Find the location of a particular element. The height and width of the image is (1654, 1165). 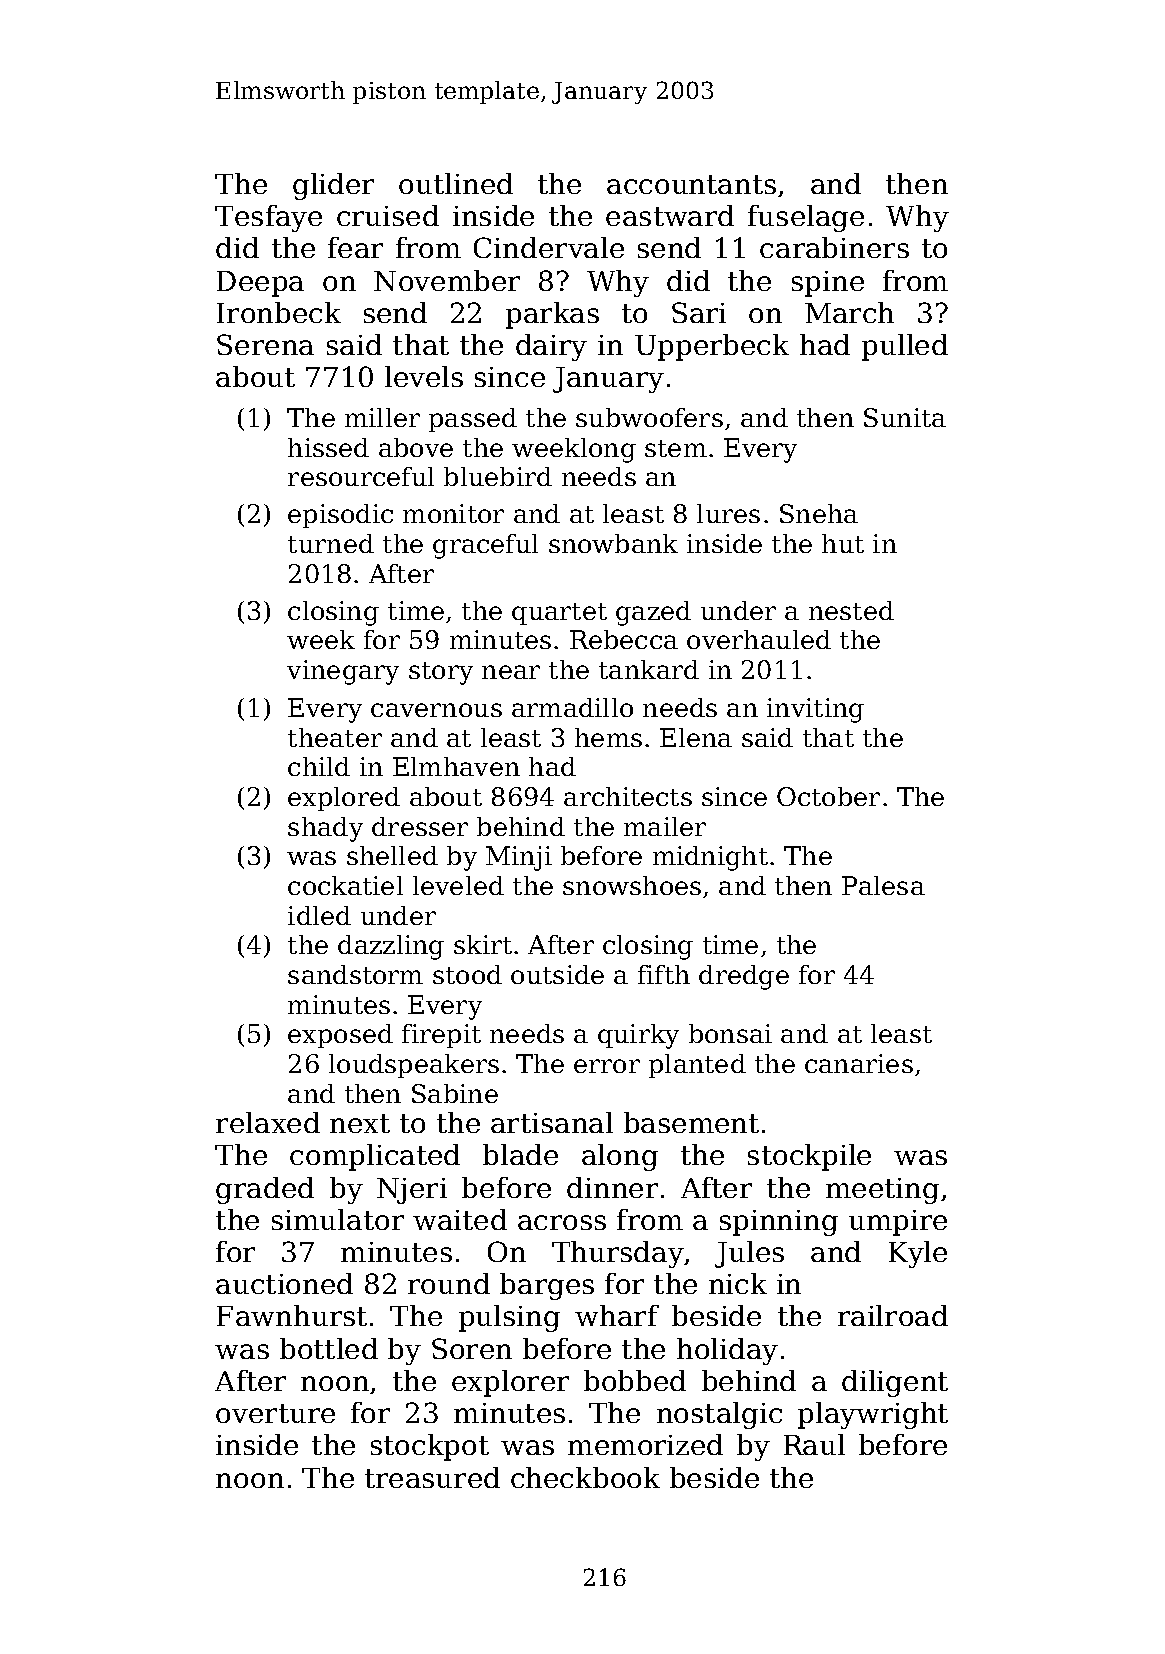

nostalgic is located at coordinates (719, 1415).
